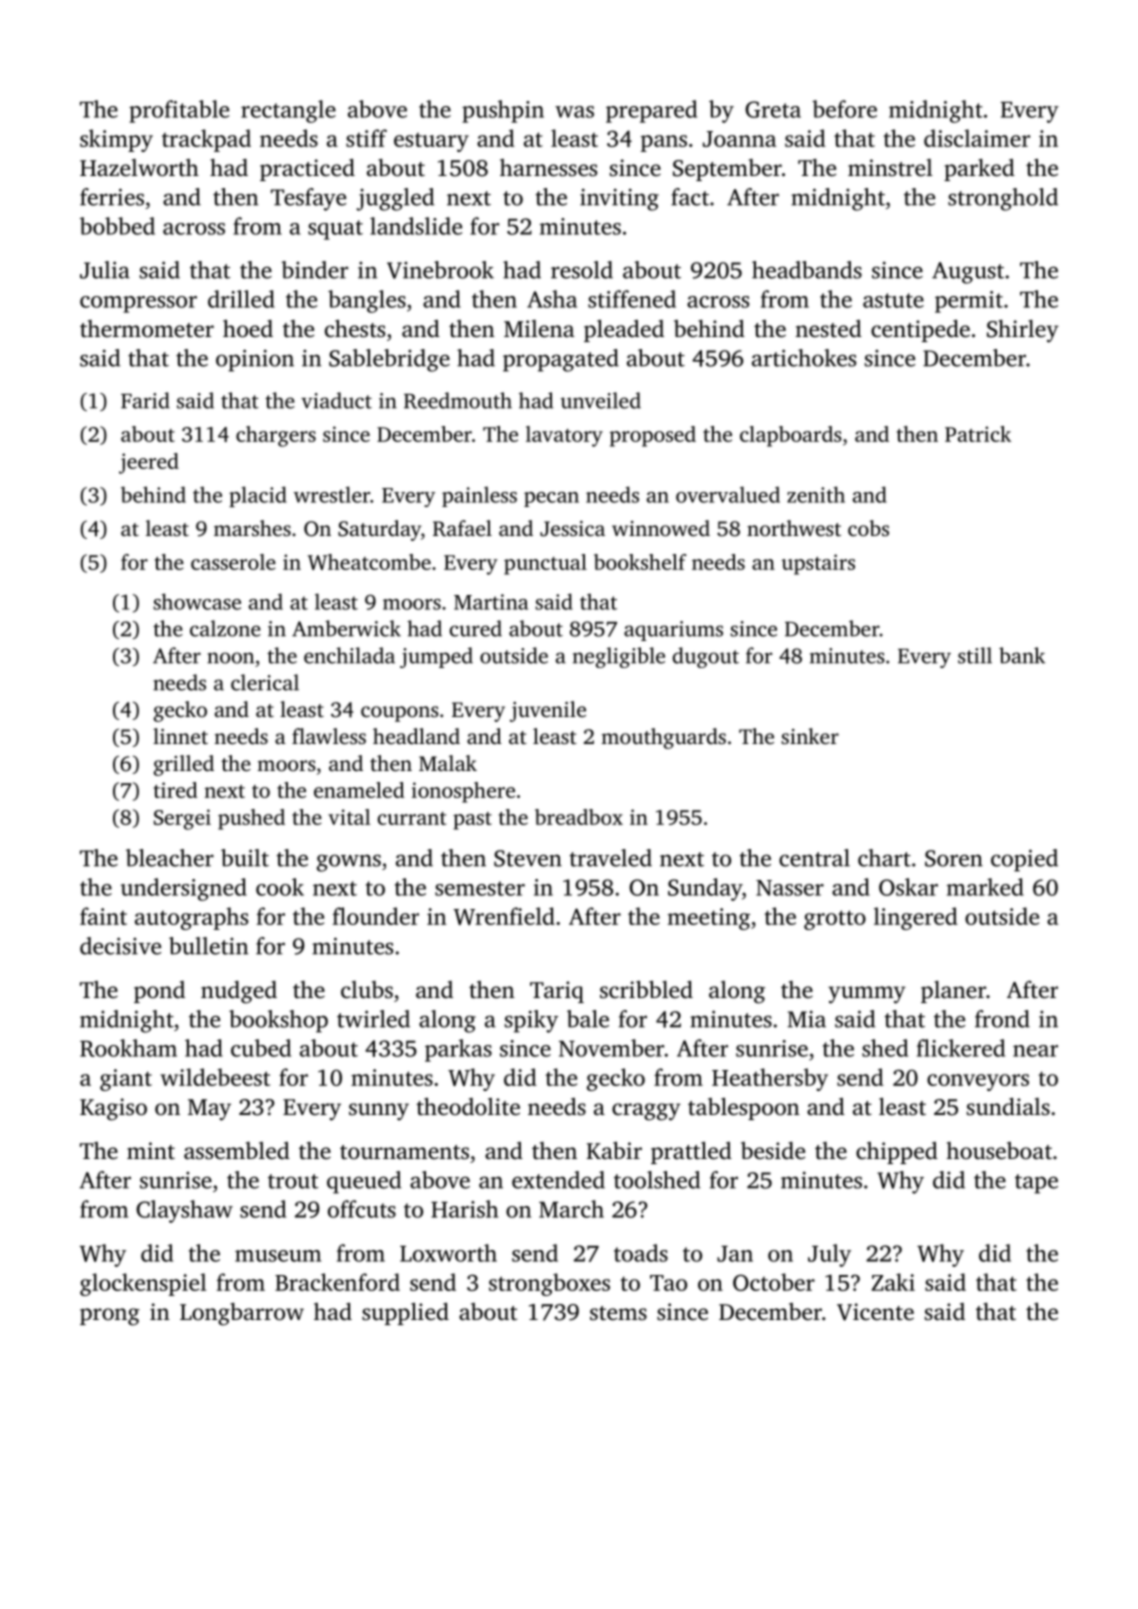 The width and height of the image is (1138, 1609). Describe the element at coordinates (705, 889) in the image. I see `Sunday` at that location.
